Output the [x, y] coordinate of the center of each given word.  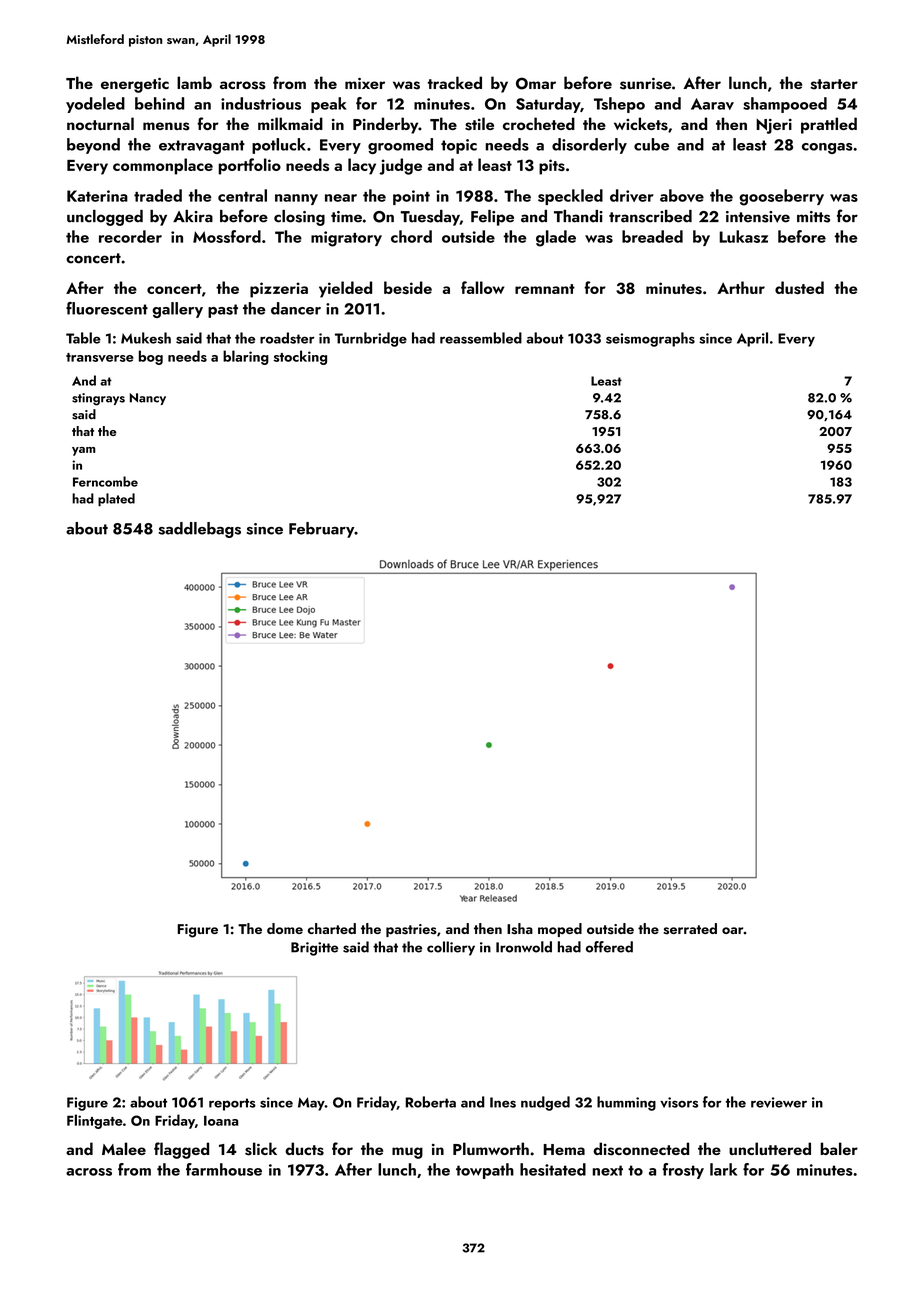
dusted [799, 287]
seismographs [650, 339]
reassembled [481, 338]
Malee [124, 1148]
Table [83, 338]
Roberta [430, 1102]
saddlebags [200, 530]
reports [232, 1104]
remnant [545, 289]
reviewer [779, 1102]
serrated [690, 929]
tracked [455, 82]
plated [116, 499]
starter [834, 84]
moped [560, 930]
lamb [194, 82]
